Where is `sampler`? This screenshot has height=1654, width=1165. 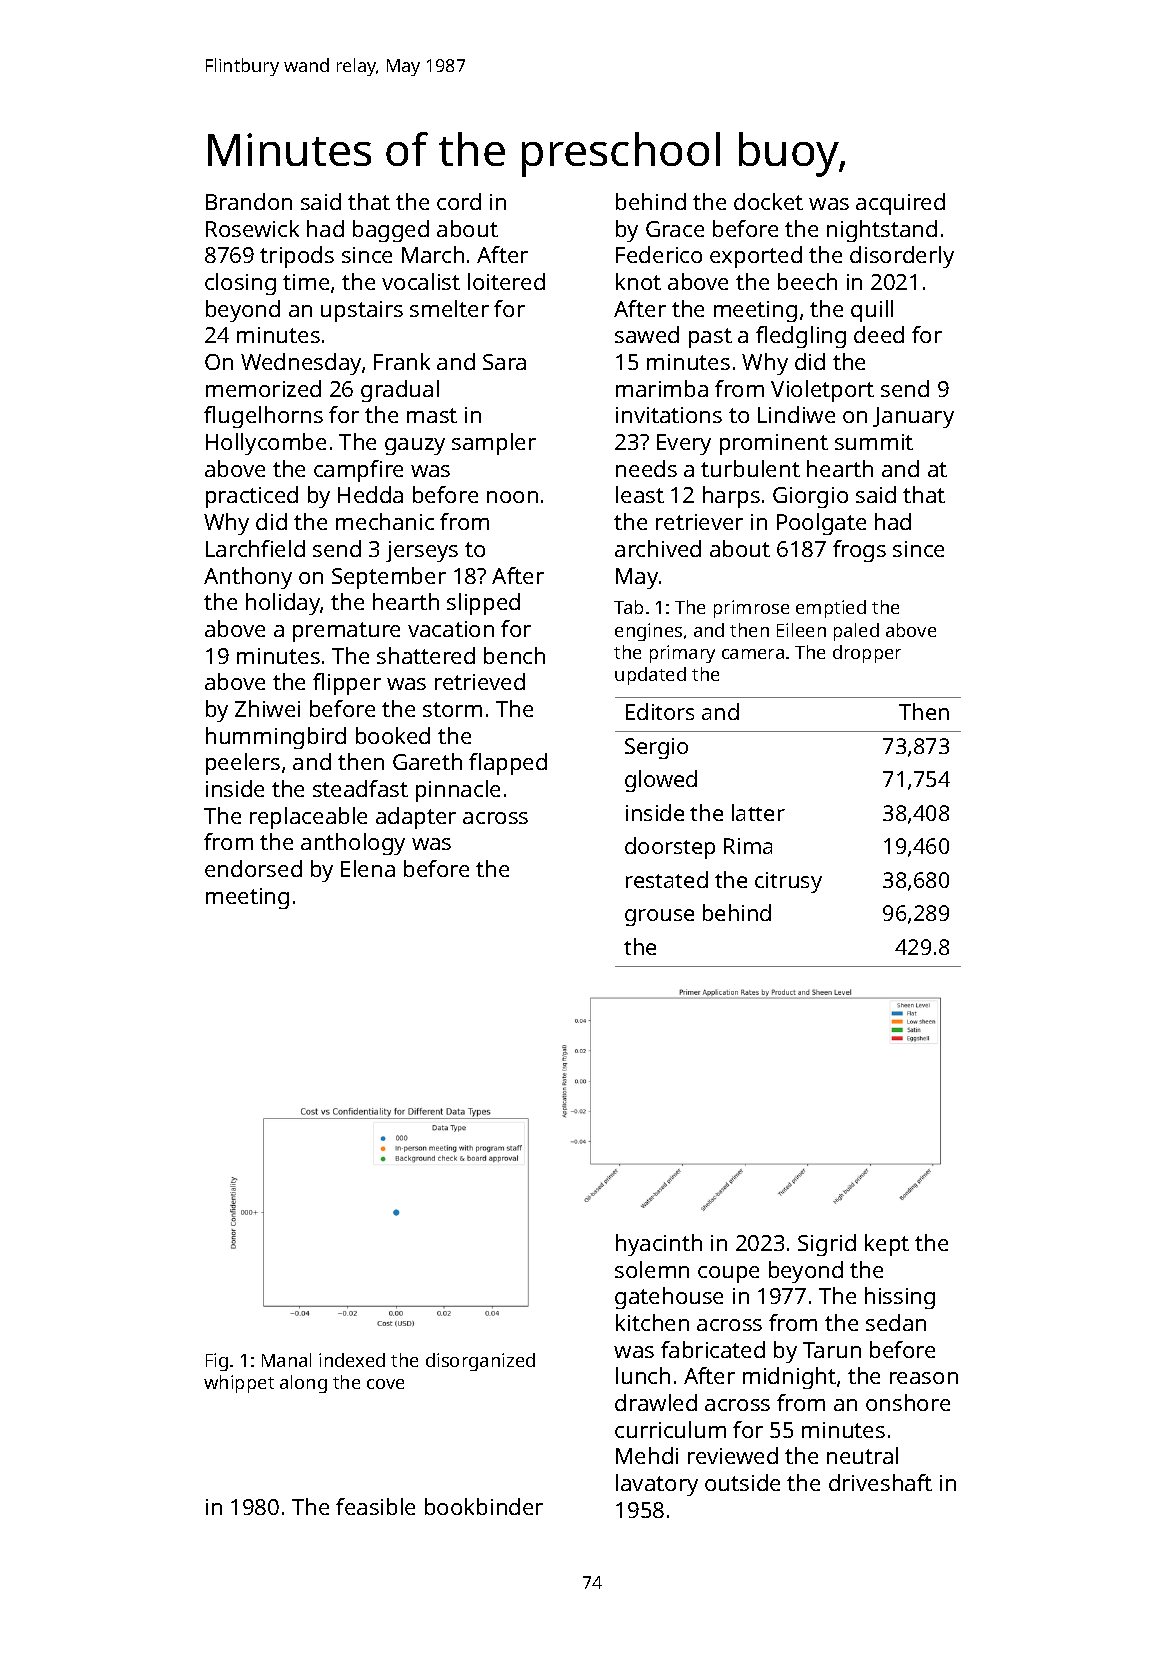 sampler is located at coordinates (494, 444).
